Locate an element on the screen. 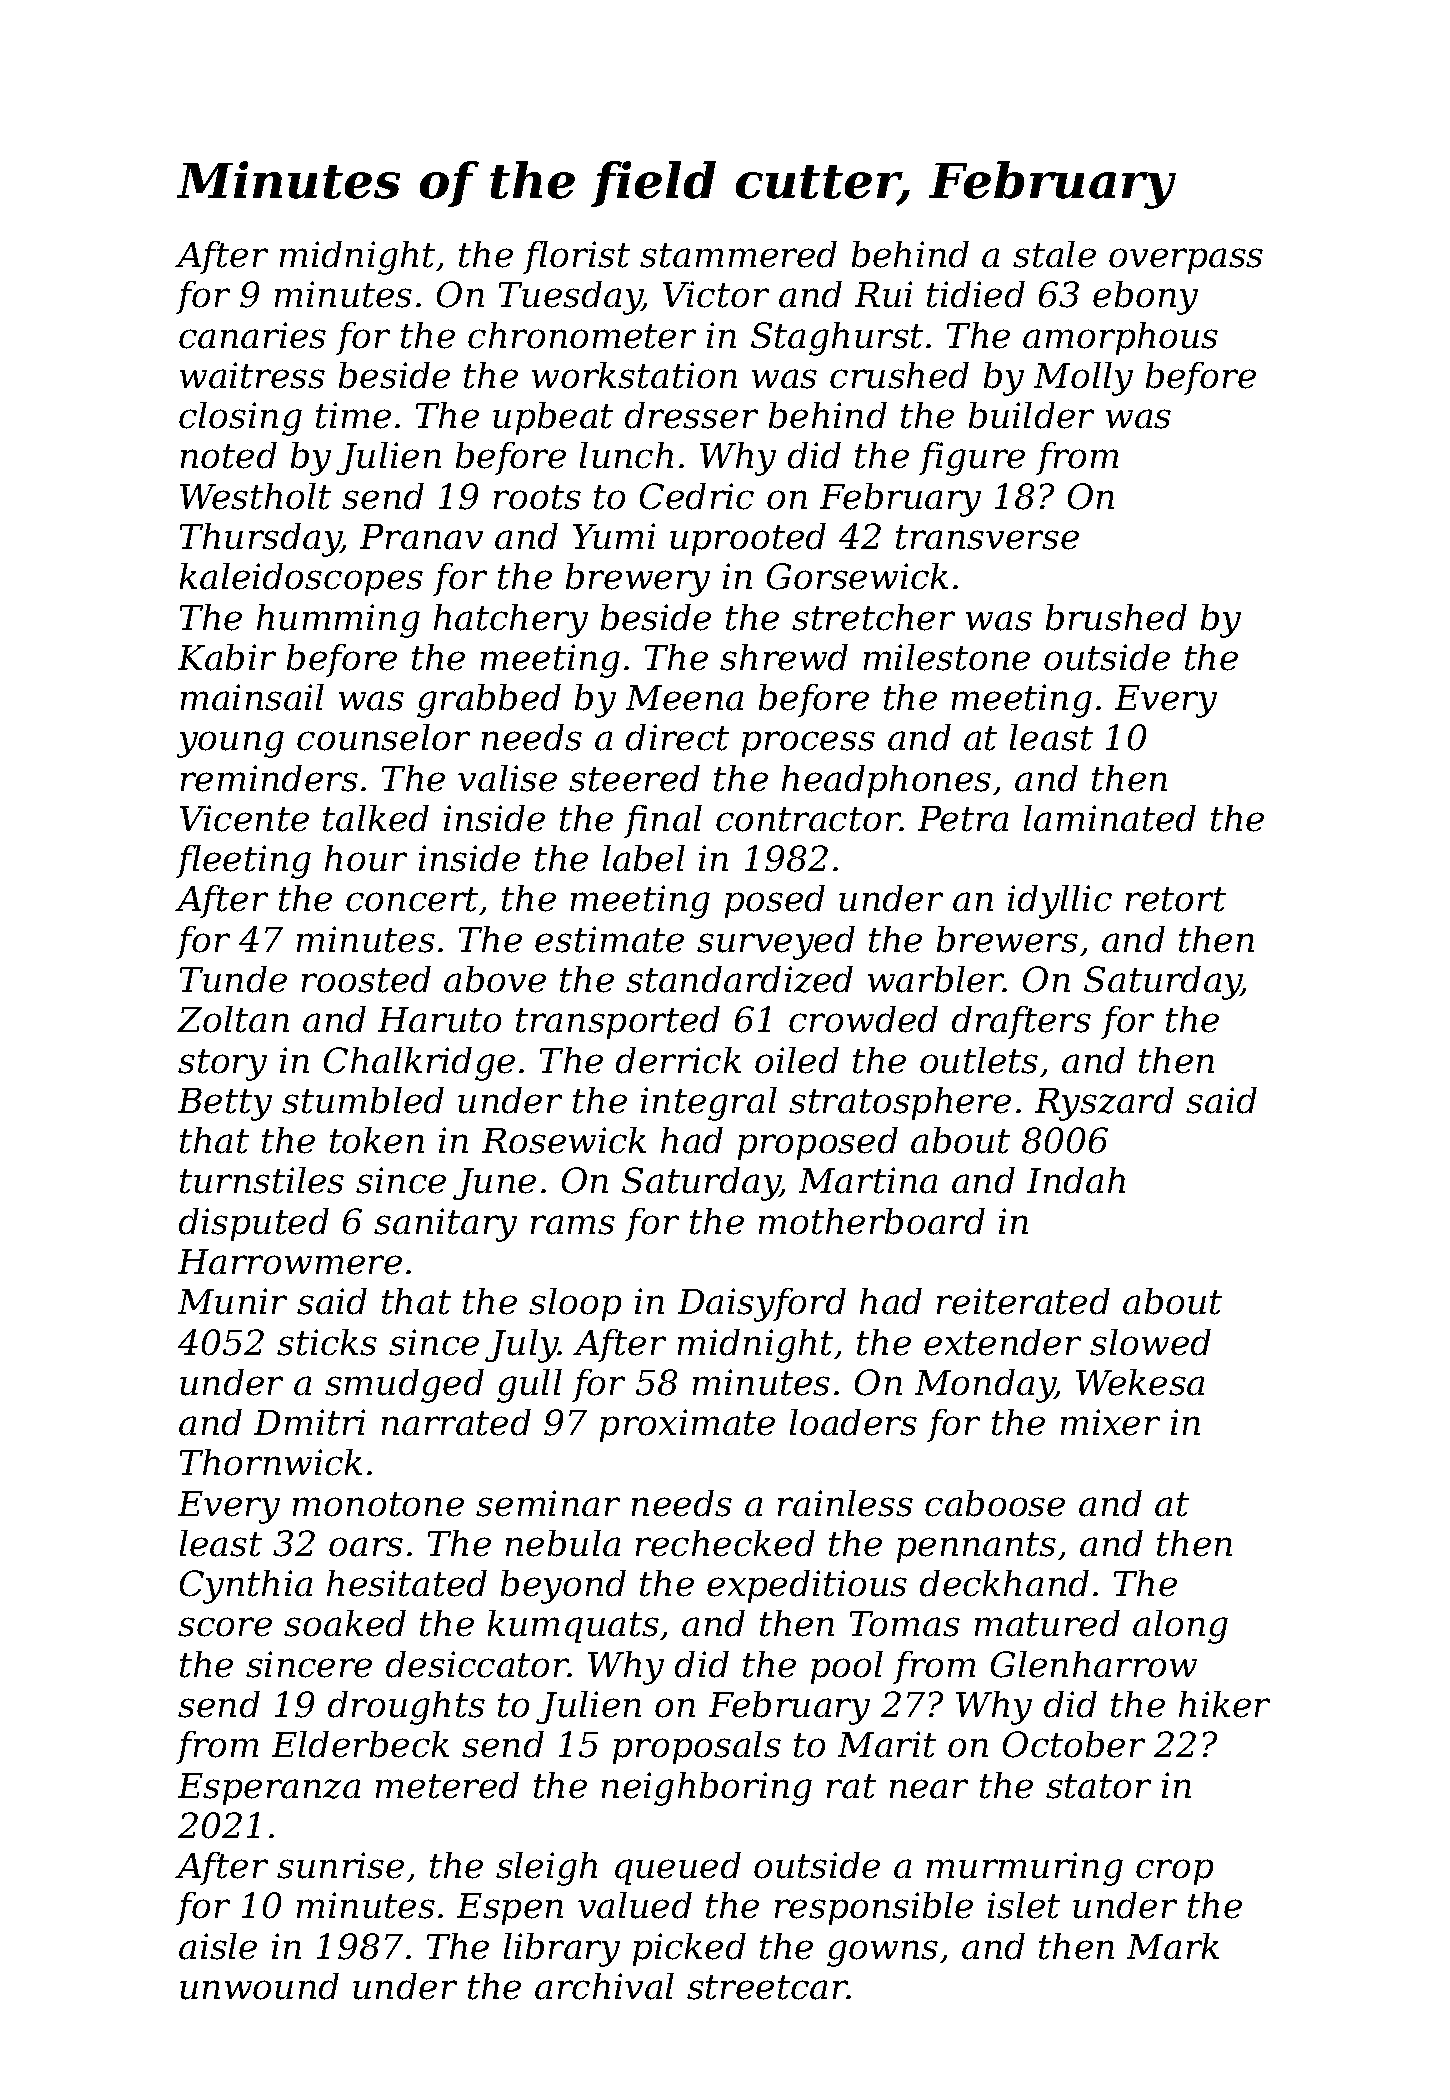 The image size is (1450, 2100). brushed is located at coordinates (1116, 617).
